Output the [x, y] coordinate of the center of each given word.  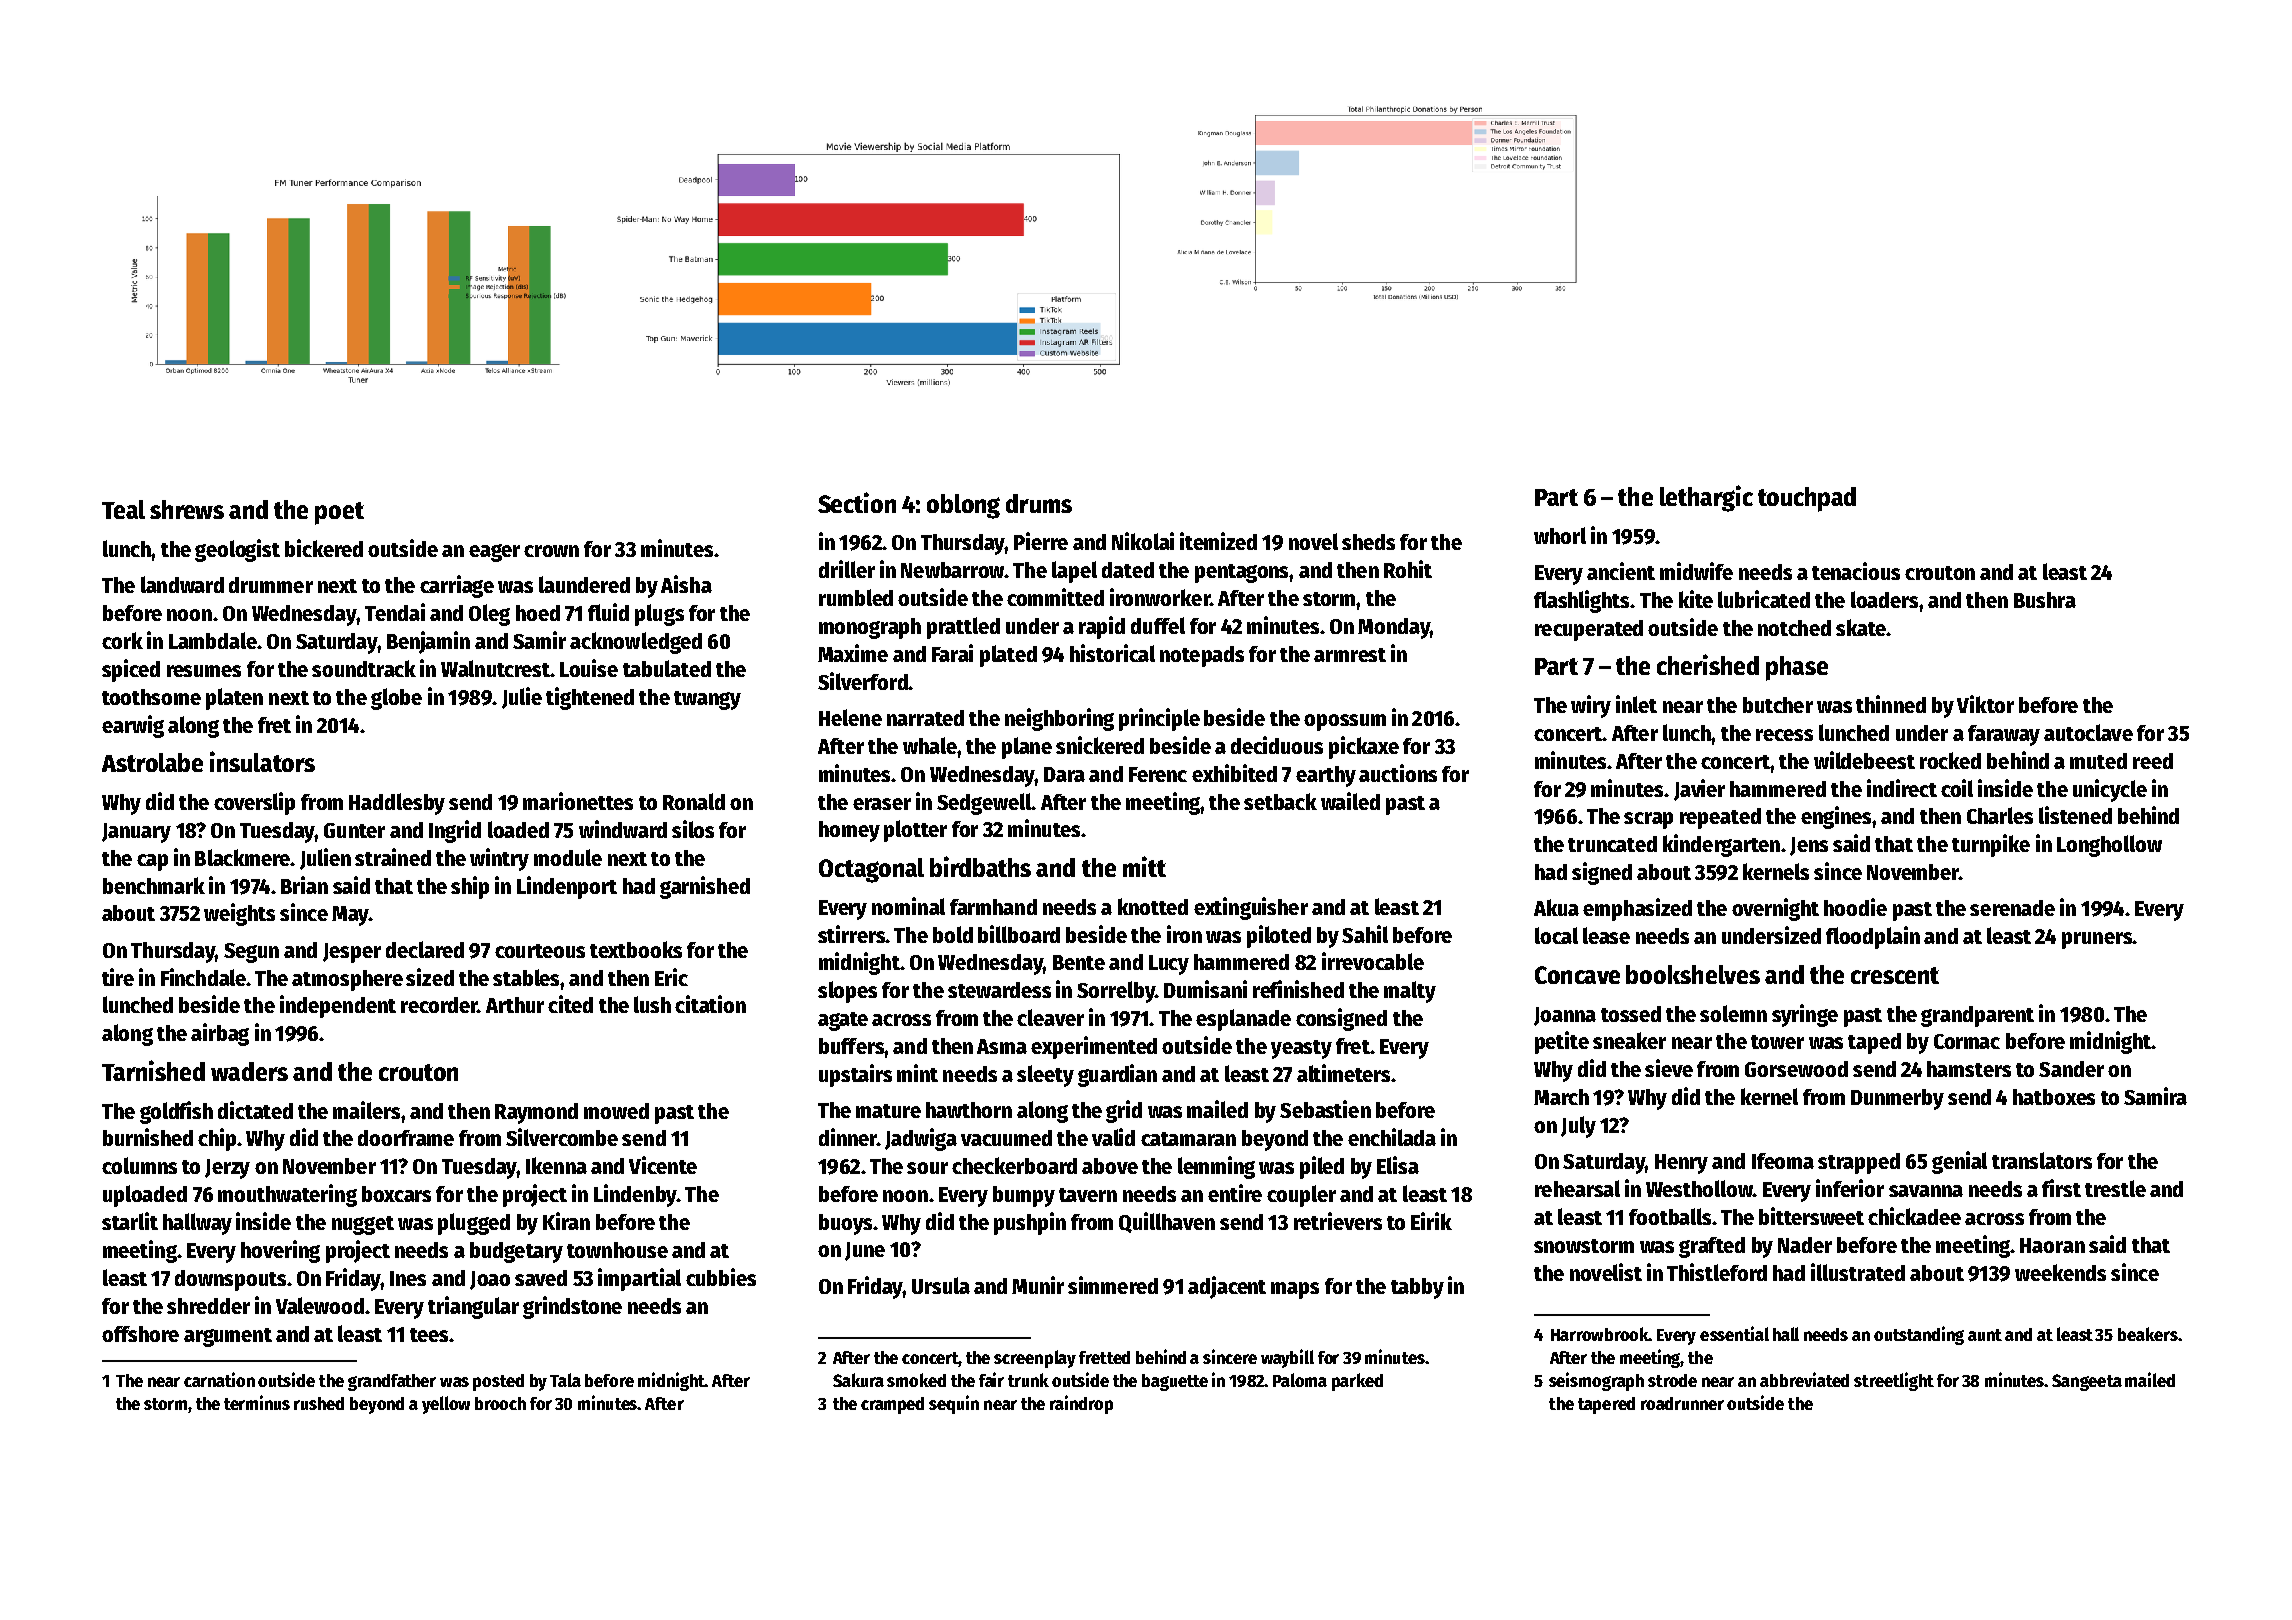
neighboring [1059, 719]
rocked [1950, 760]
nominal [908, 906]
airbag [220, 1034]
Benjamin [428, 642]
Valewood [320, 1305]
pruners [2097, 940]
